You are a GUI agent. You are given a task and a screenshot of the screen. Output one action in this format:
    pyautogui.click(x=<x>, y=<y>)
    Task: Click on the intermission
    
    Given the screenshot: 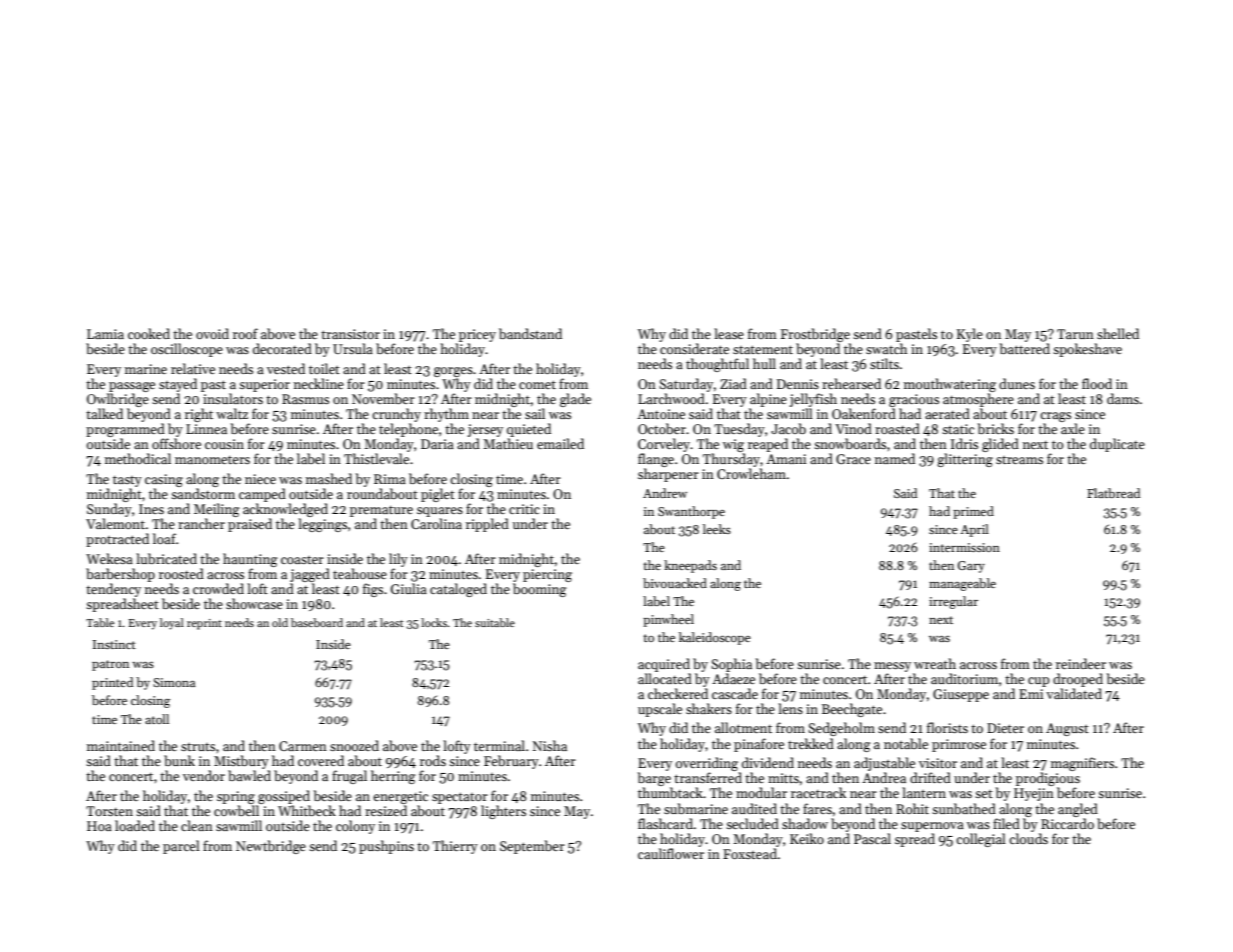 What is the action you would take?
    pyautogui.click(x=964, y=547)
